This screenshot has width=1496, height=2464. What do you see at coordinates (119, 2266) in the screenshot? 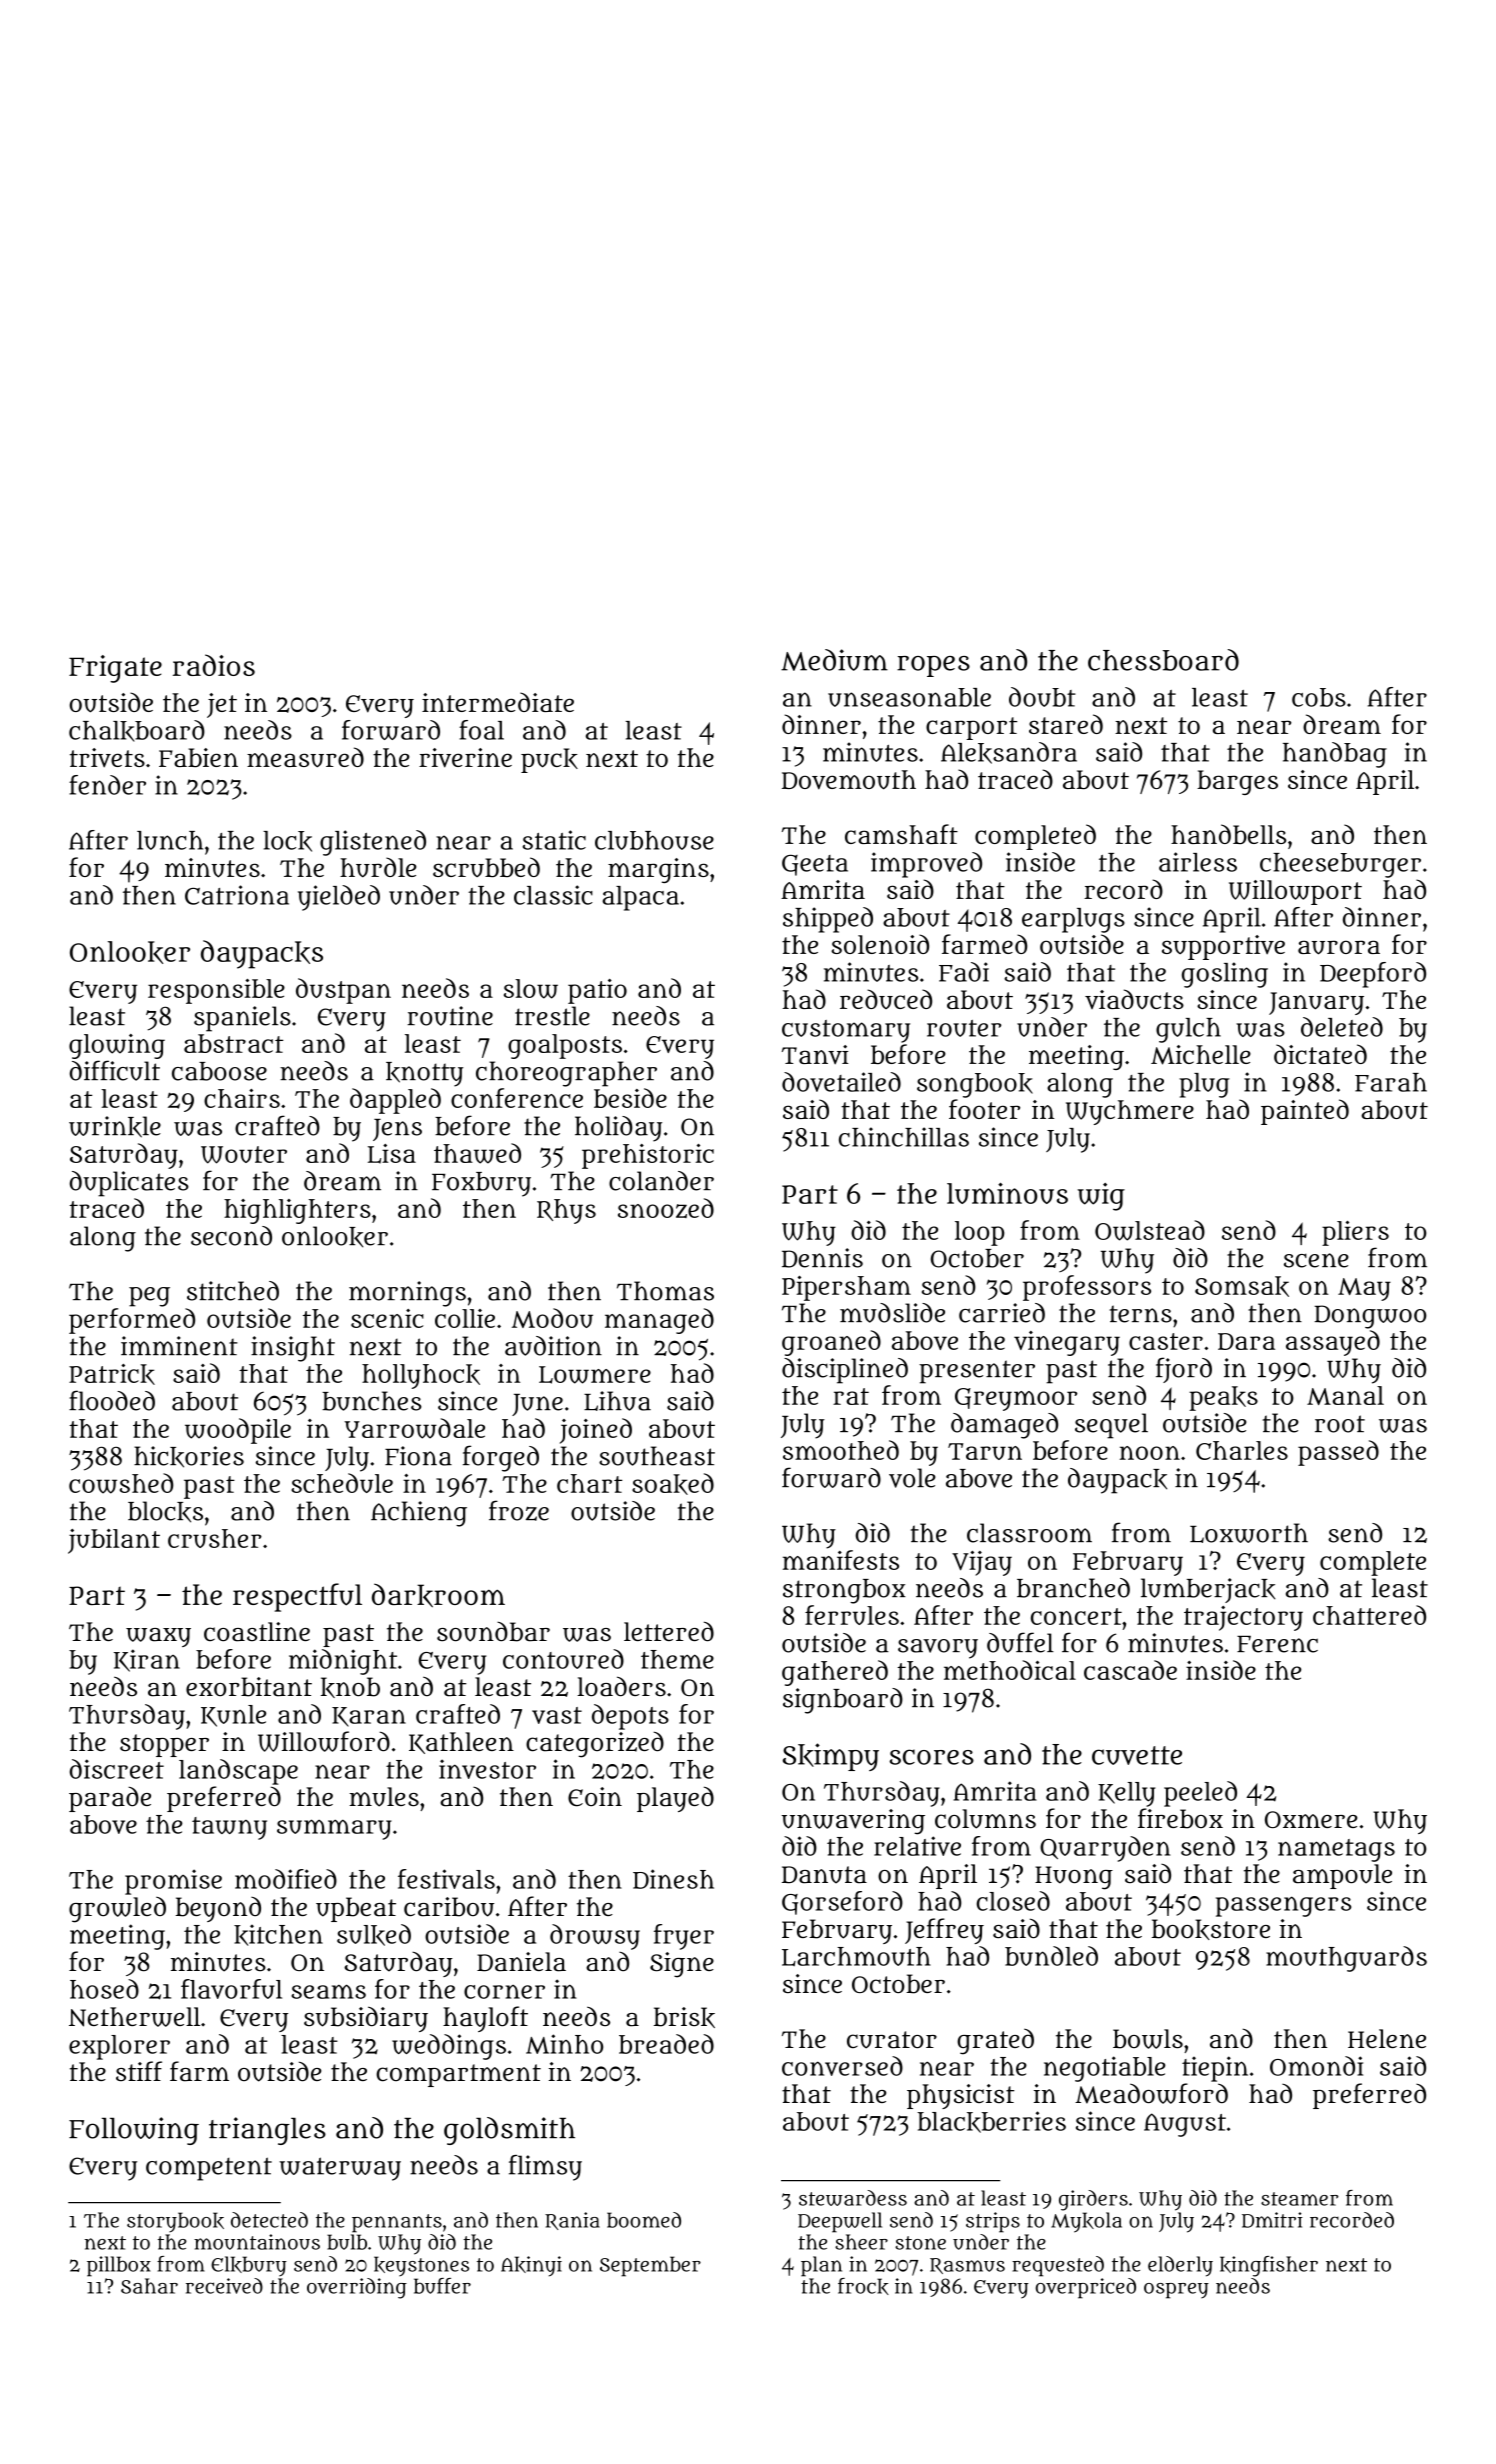
I see `pillbox` at bounding box center [119, 2266].
